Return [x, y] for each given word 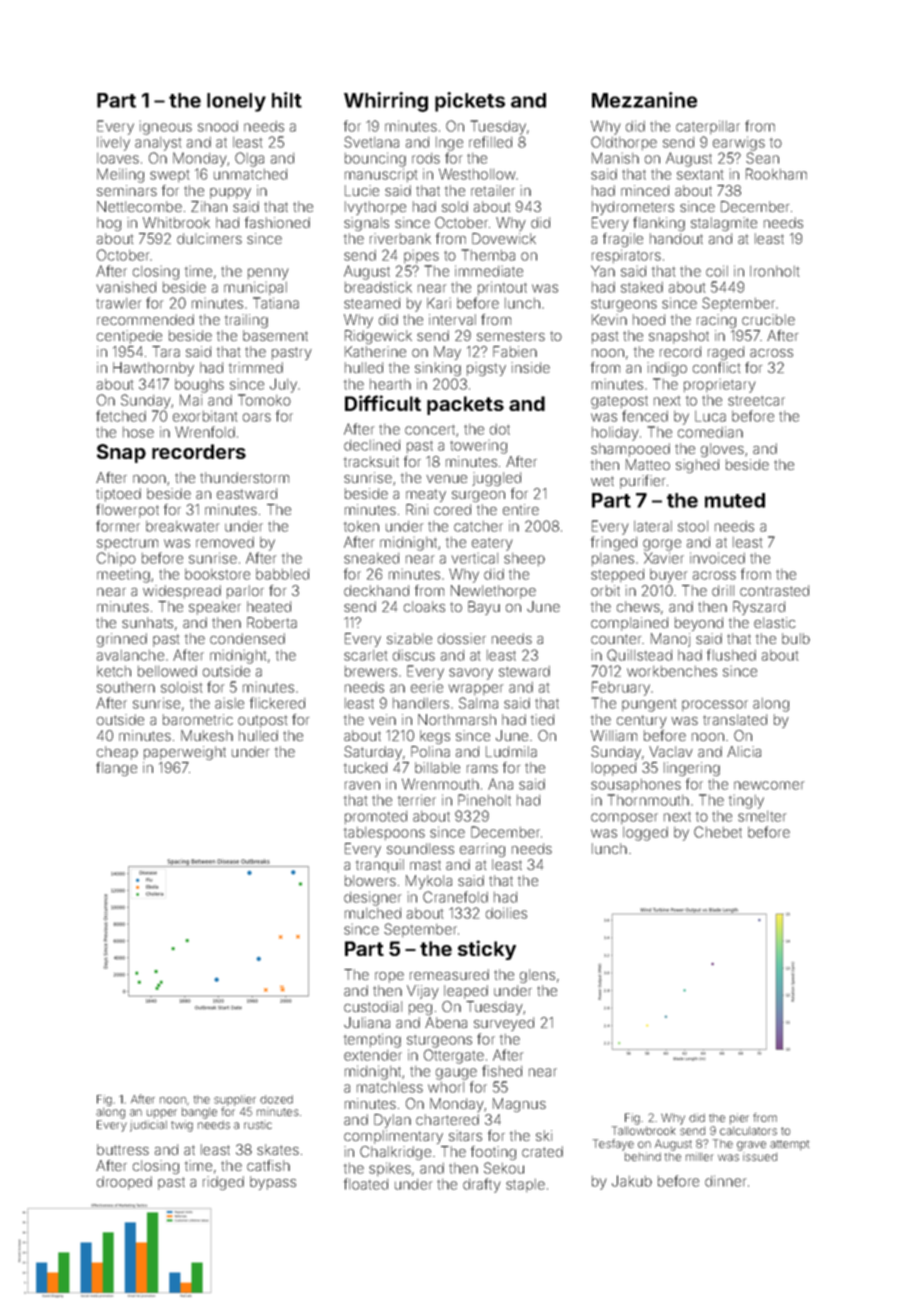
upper [162, 1113]
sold [455, 206]
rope [389, 977]
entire [521, 509]
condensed [247, 638]
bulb [796, 638]
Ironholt [774, 271]
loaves [118, 158]
